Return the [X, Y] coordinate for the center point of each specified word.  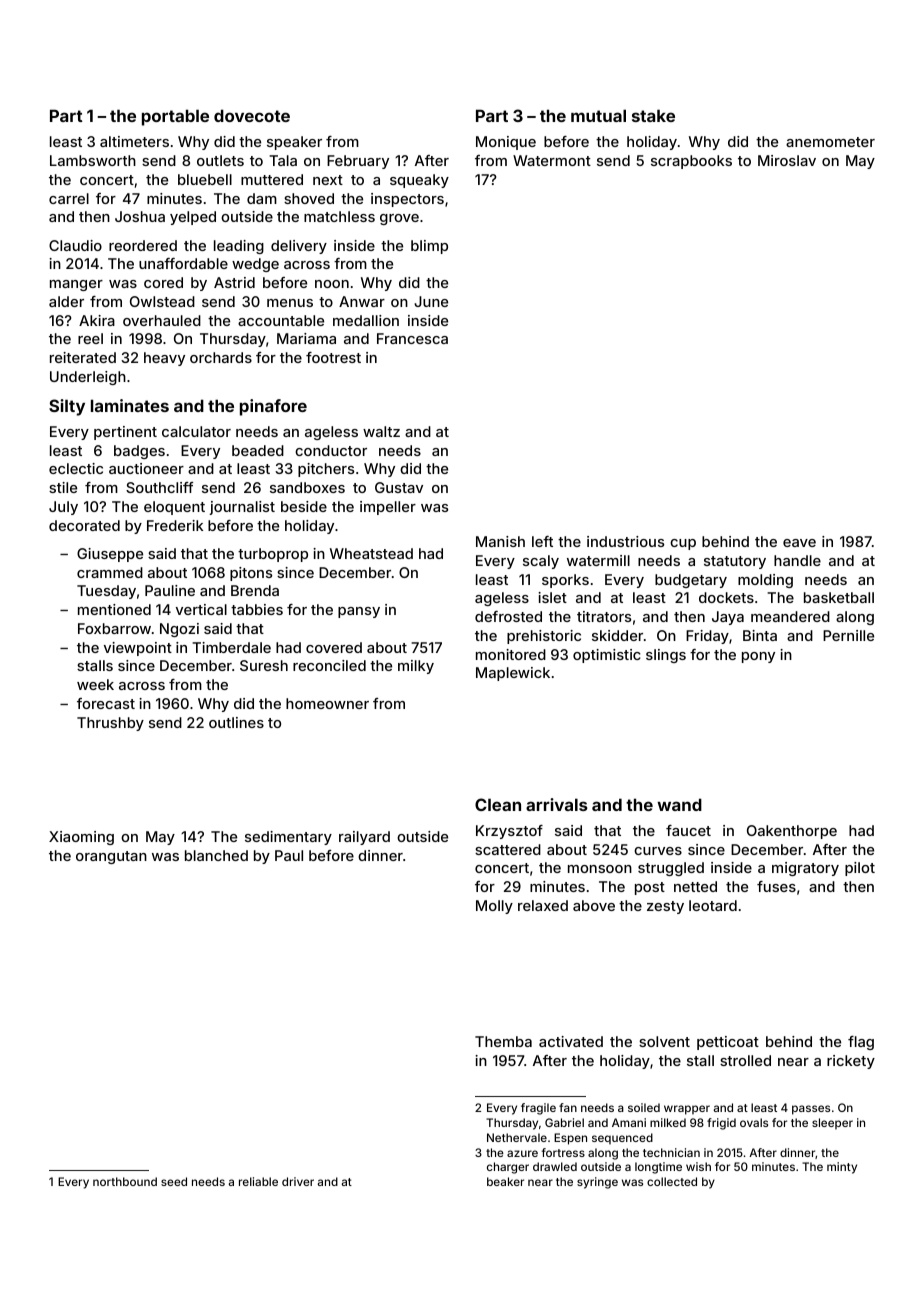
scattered [508, 849]
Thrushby [110, 724]
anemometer [830, 142]
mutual [598, 115]
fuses [776, 886]
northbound [125, 1181]
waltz [381, 431]
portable [175, 117]
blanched [216, 855]
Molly [494, 907]
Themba [503, 1041]
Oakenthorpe [792, 832]
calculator [196, 431]
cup [683, 544]
